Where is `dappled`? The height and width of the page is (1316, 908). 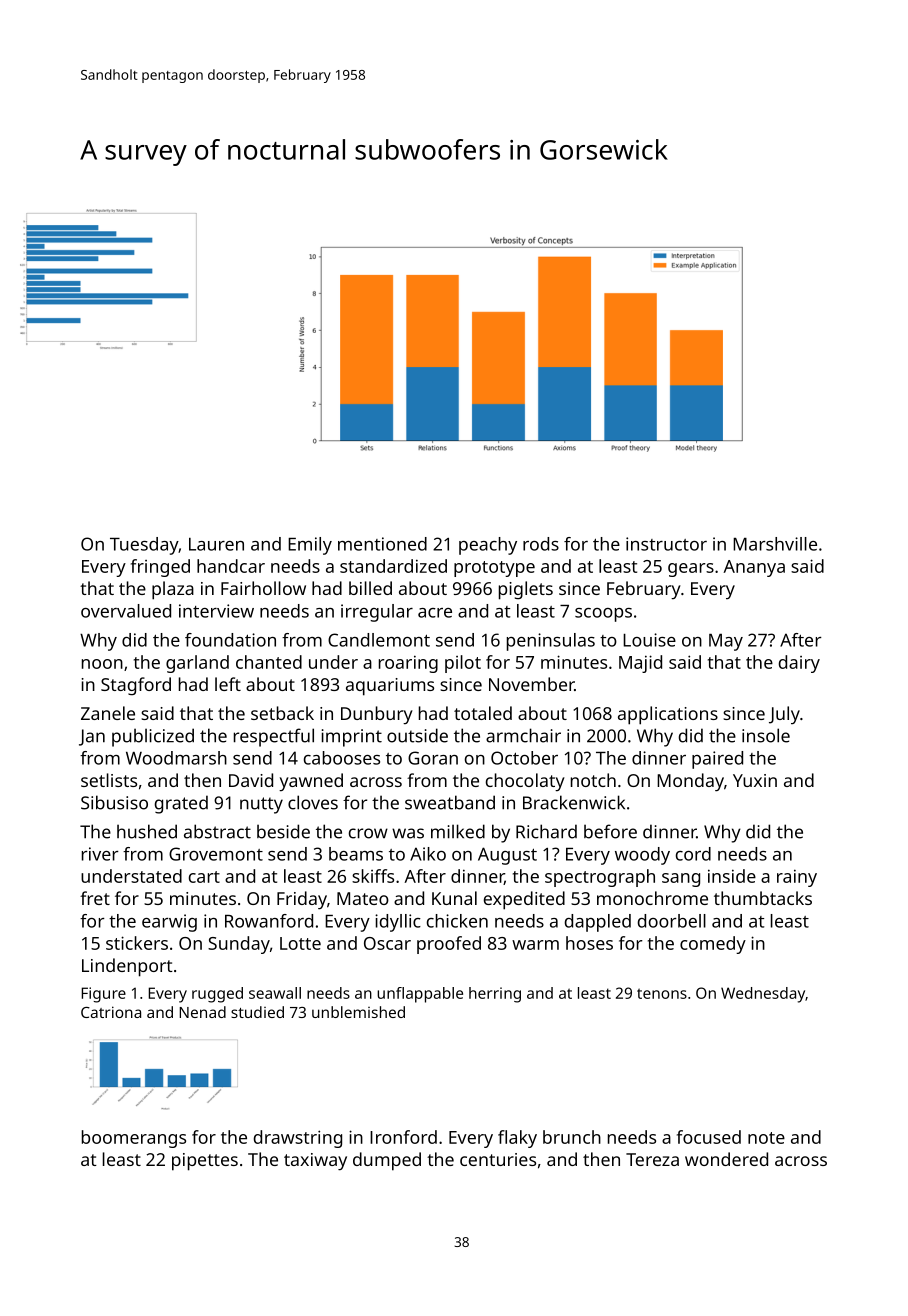
dappled is located at coordinates (598, 923).
